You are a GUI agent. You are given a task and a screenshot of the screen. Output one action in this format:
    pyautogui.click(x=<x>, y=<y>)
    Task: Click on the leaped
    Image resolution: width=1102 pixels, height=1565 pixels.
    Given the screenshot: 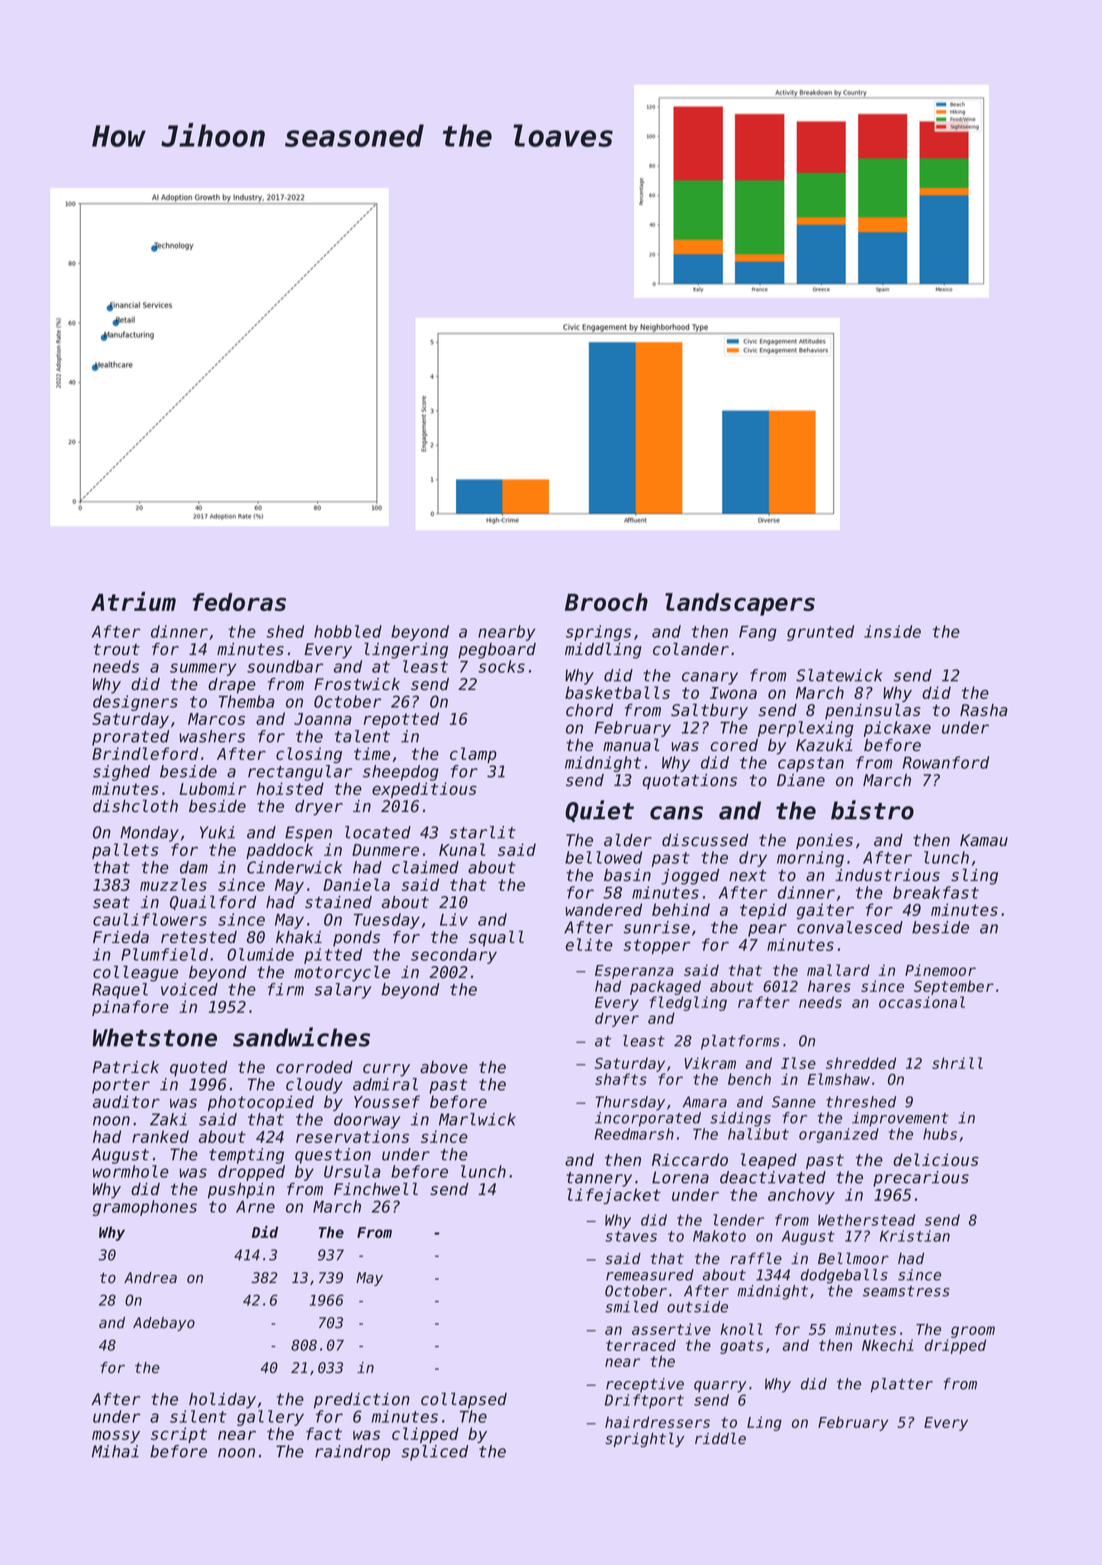 What is the action you would take?
    pyautogui.click(x=769, y=1161)
